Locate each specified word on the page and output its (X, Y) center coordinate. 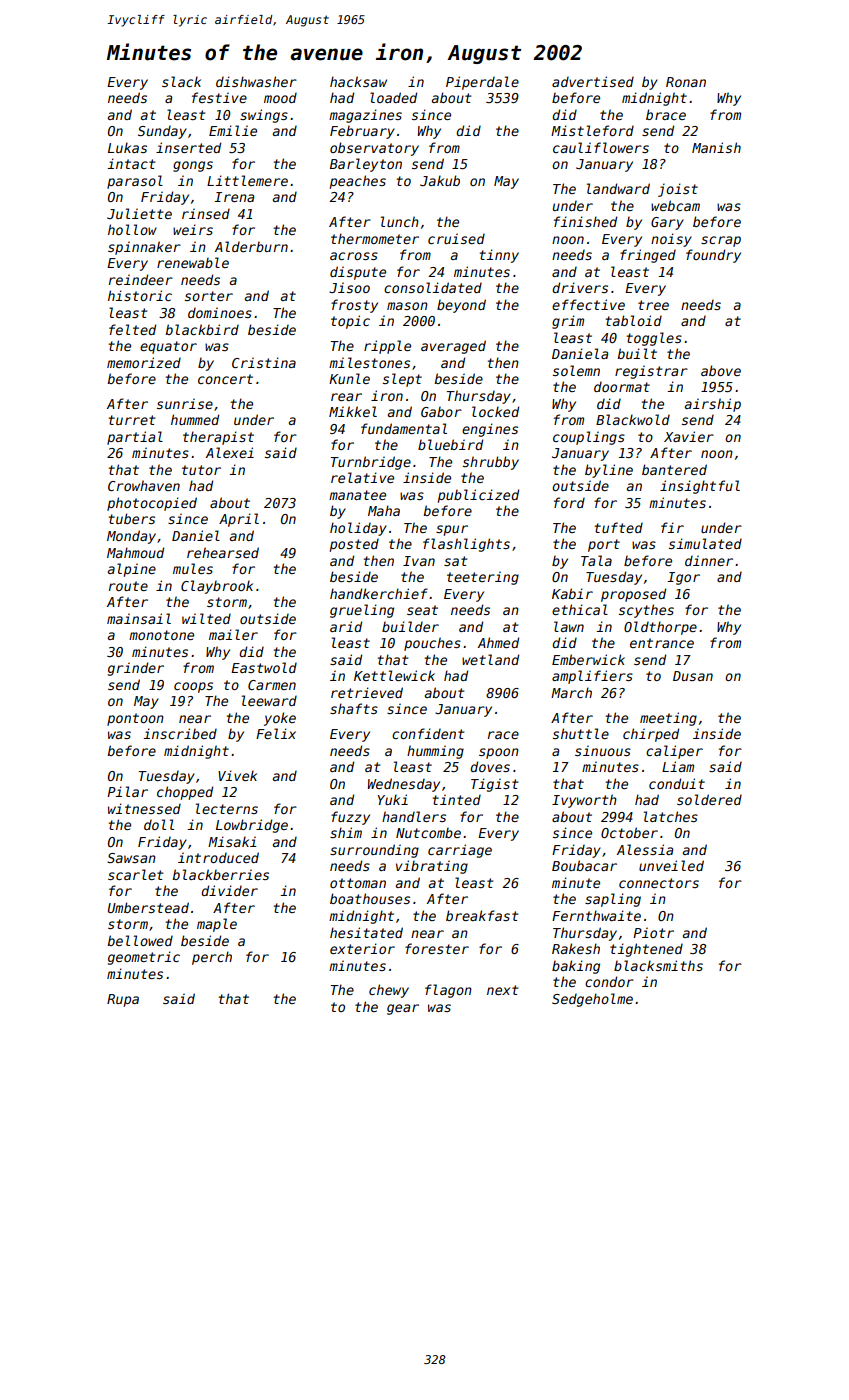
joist (678, 190)
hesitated (366, 932)
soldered (709, 799)
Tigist (494, 785)
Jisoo (349, 287)
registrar (651, 372)
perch (212, 958)
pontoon (135, 719)
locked (495, 411)
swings (264, 116)
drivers (580, 287)
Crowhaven (144, 485)
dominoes (220, 312)
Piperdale (482, 83)
